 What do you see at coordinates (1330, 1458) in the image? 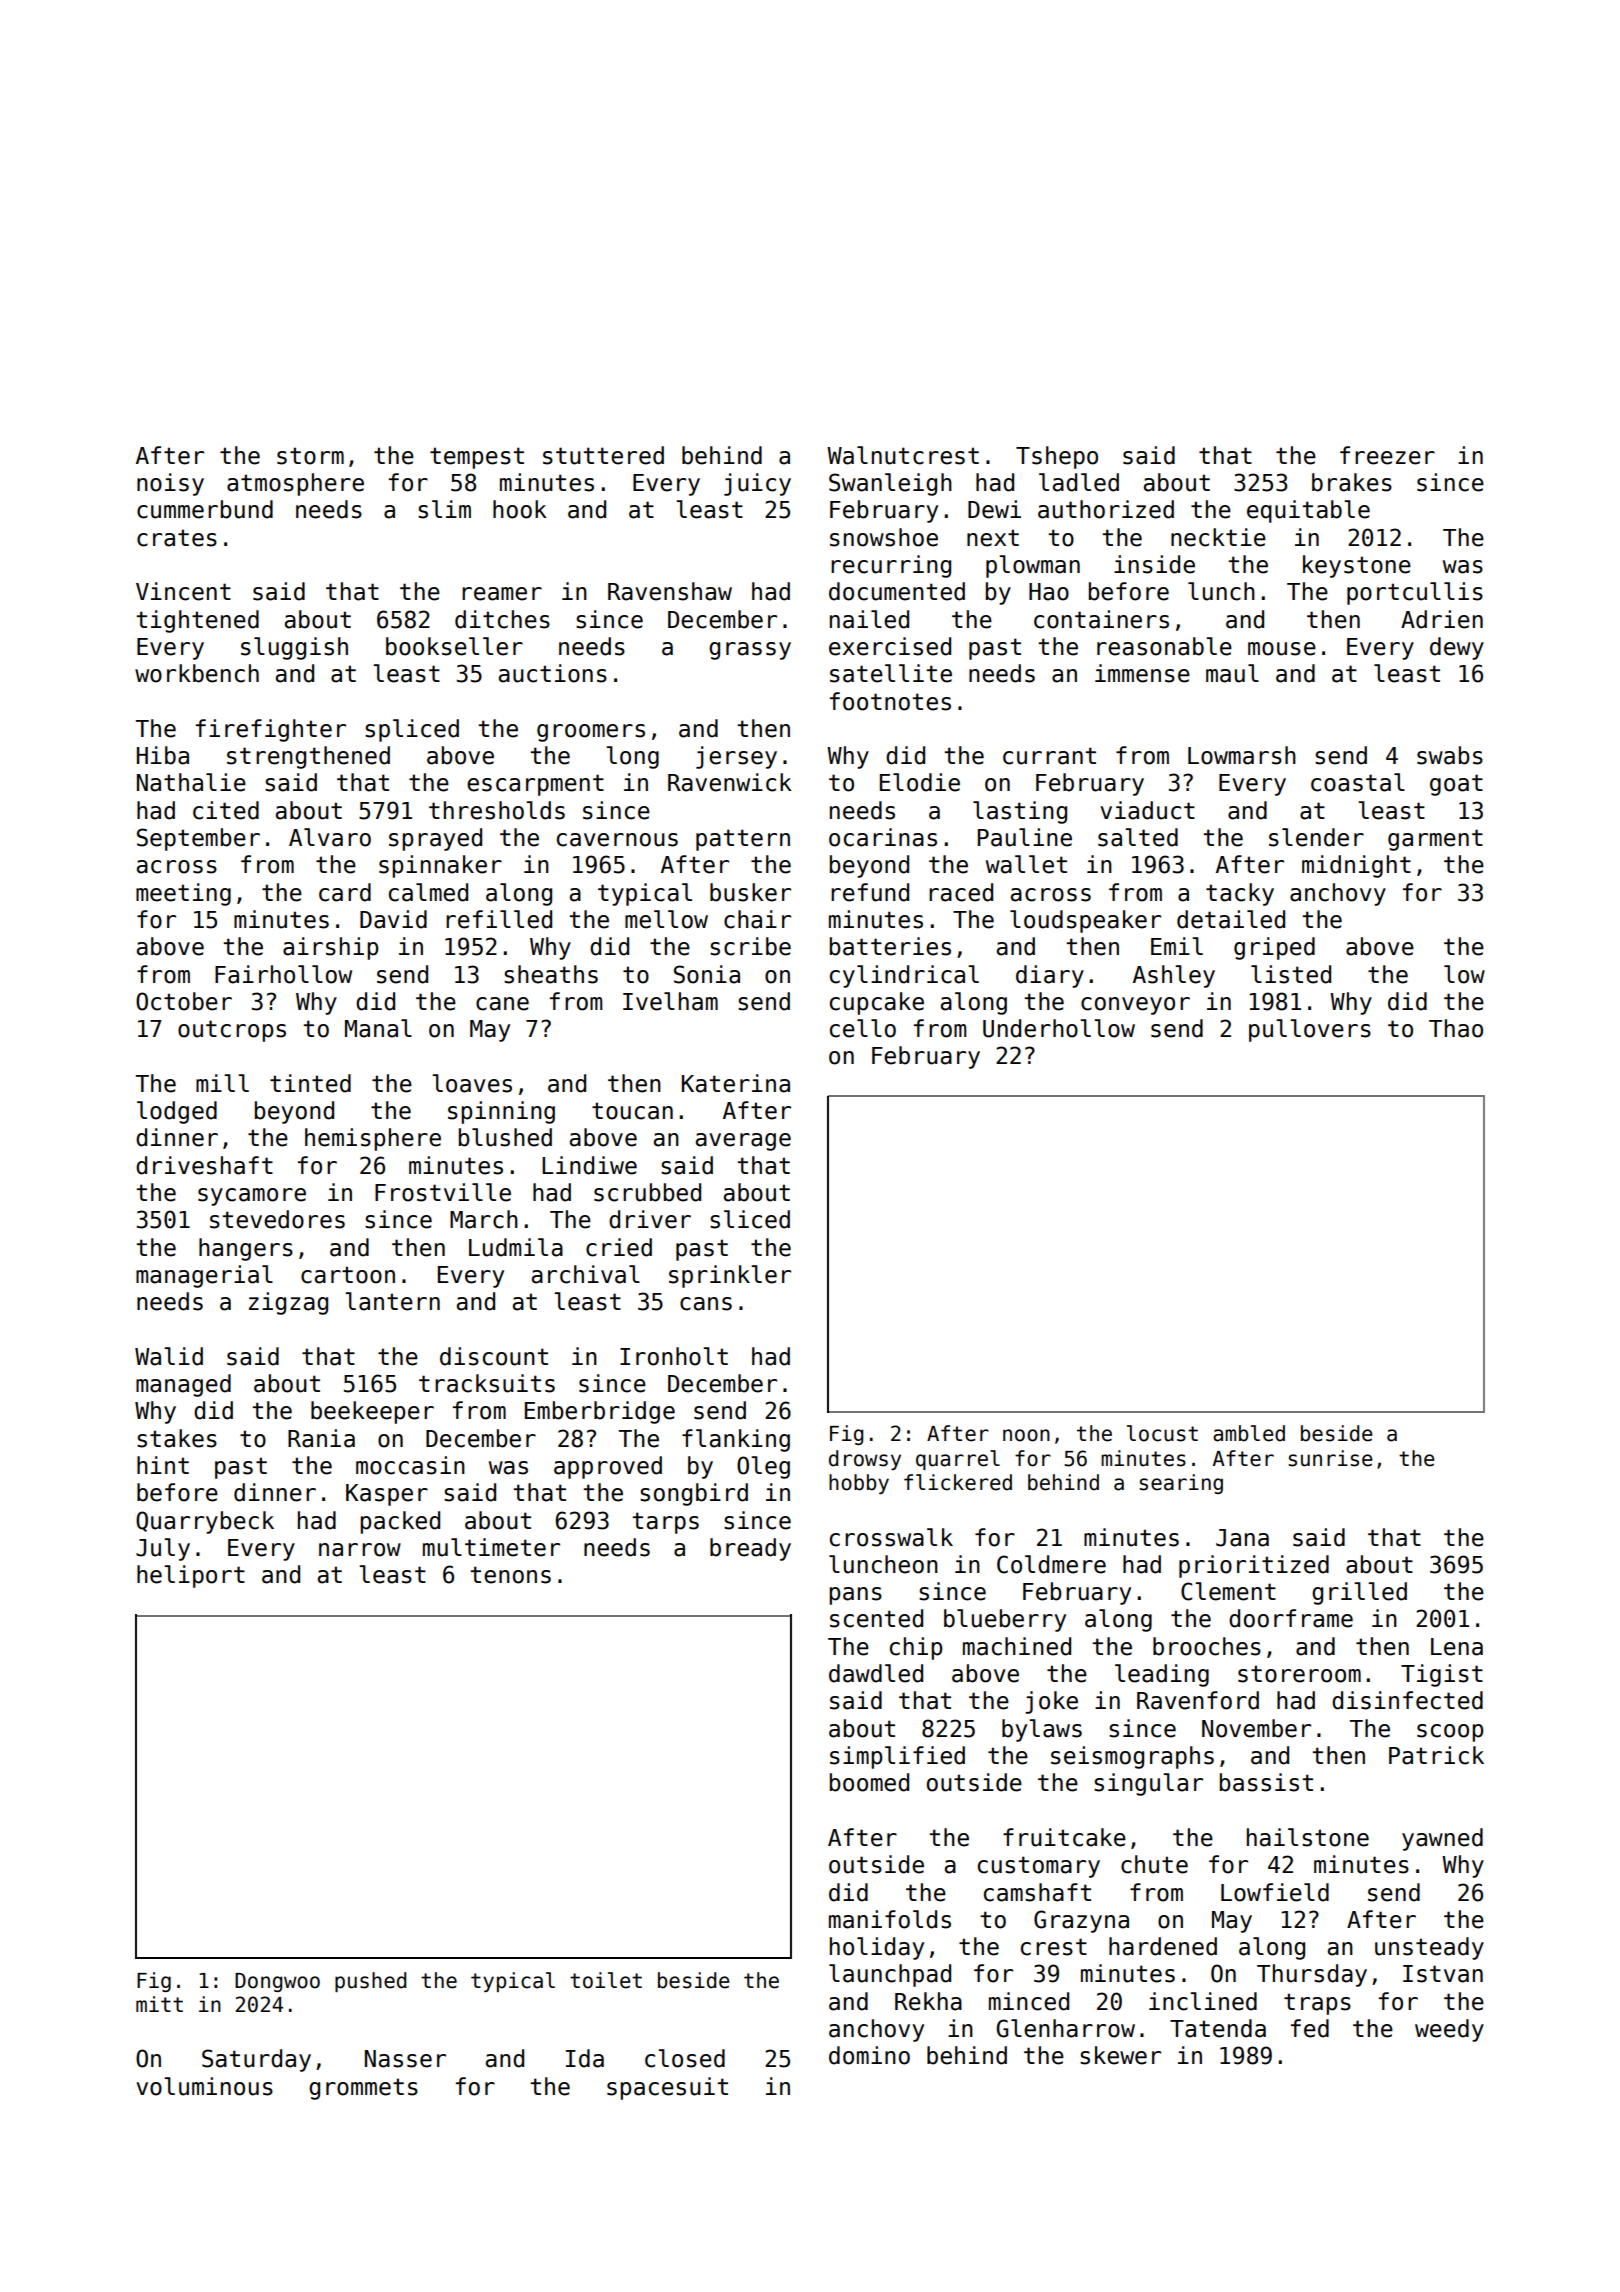
I see `sunrise` at bounding box center [1330, 1458].
